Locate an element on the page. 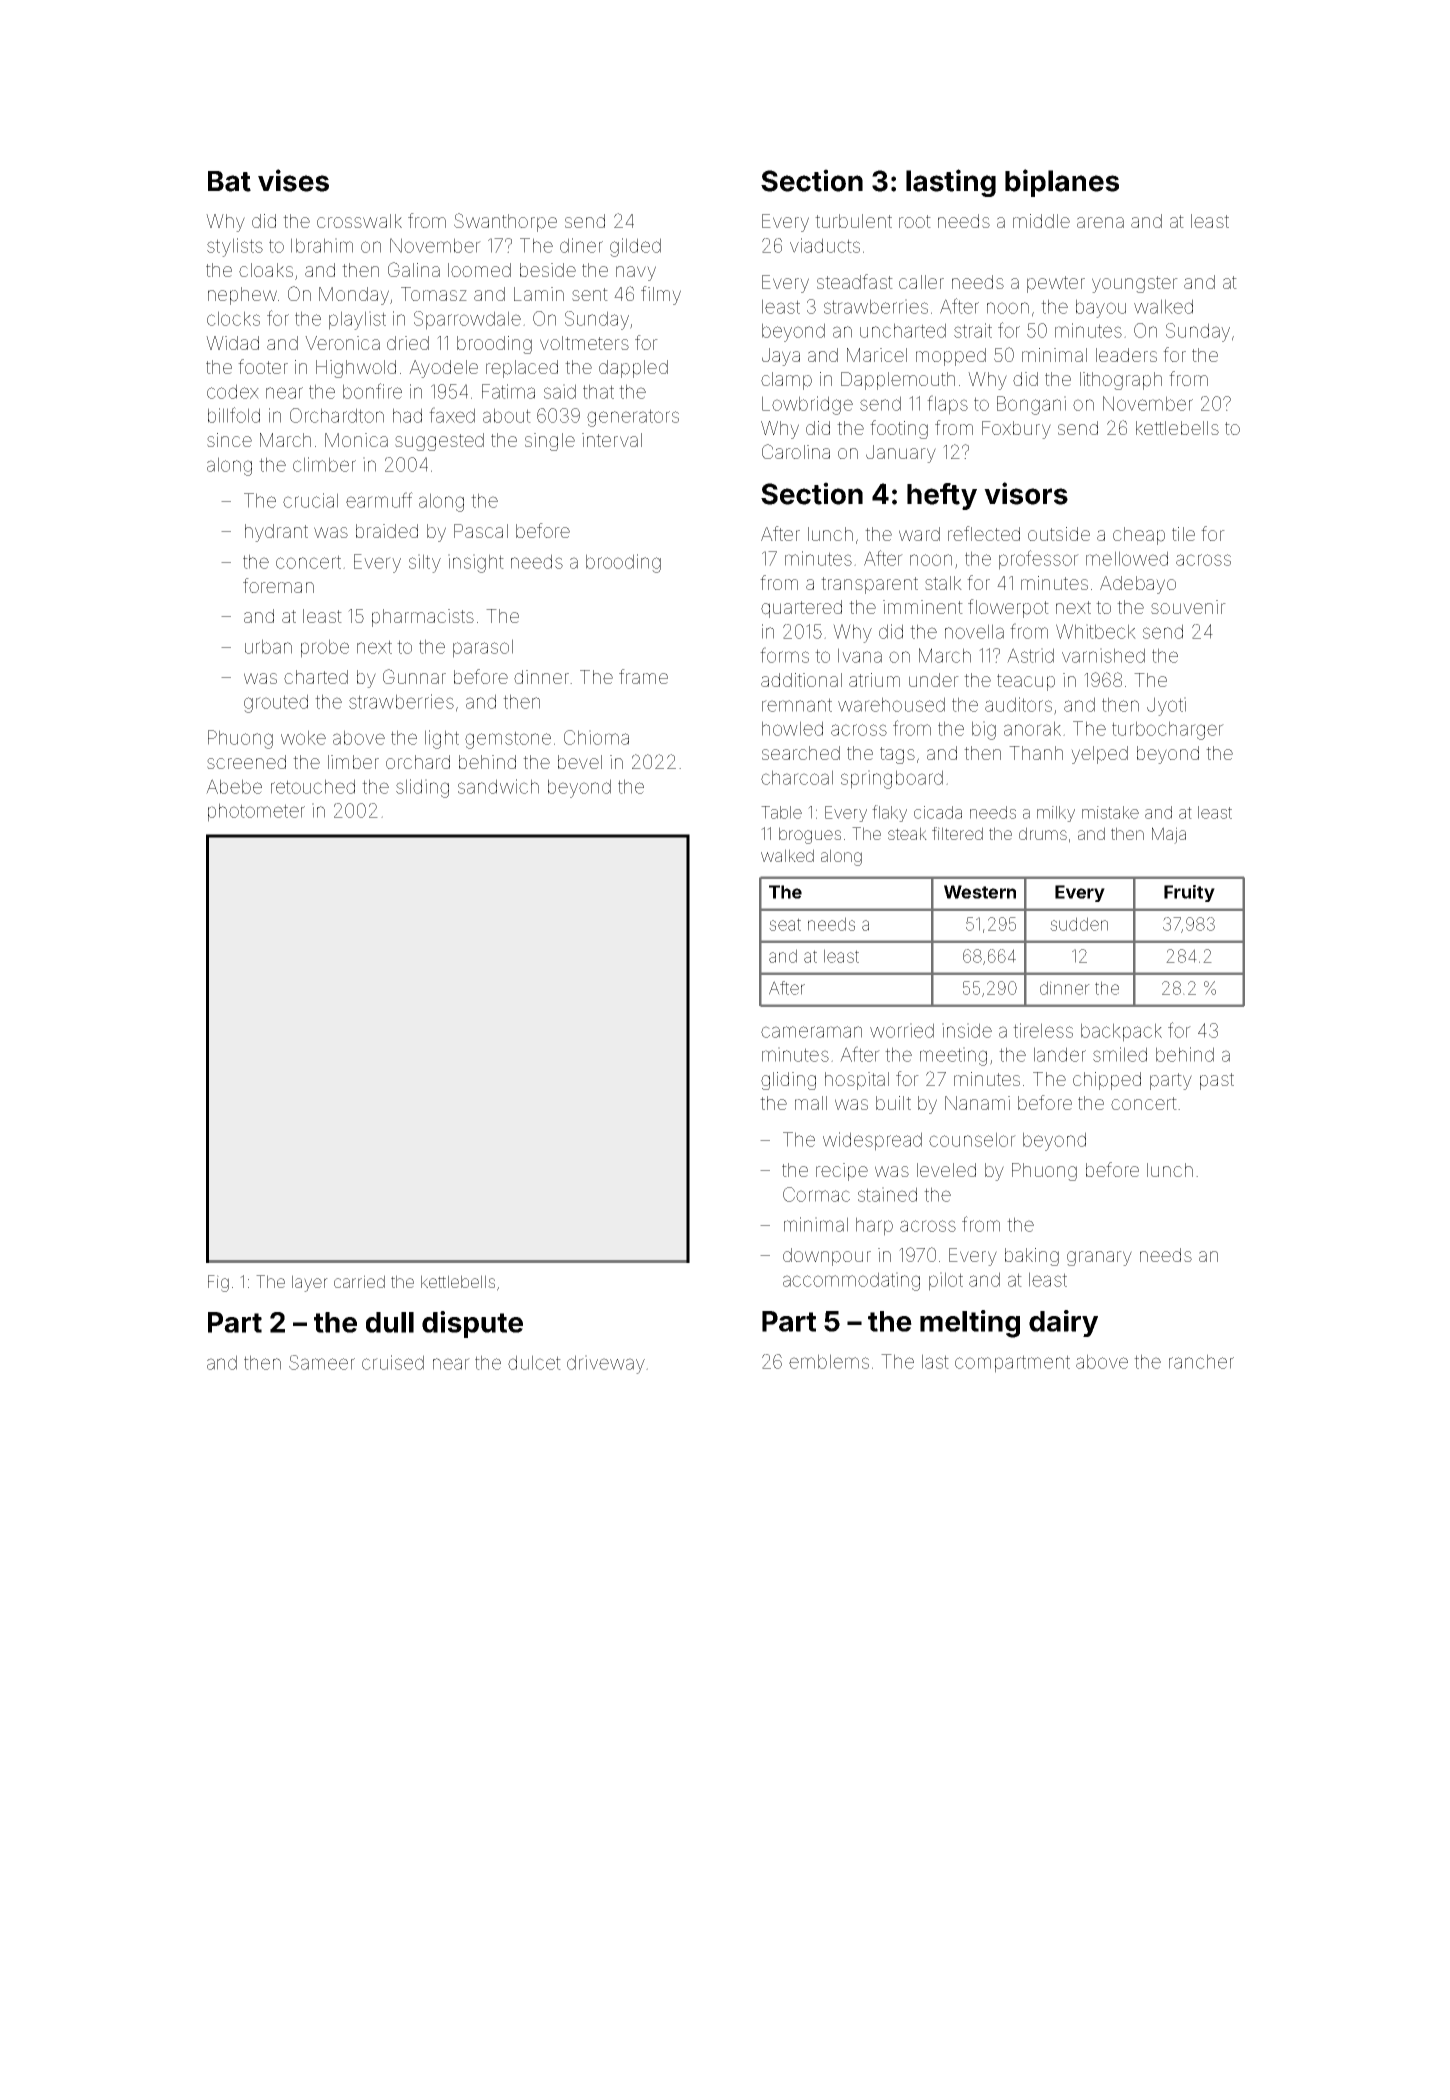 The height and width of the document is (2100, 1450). Thanh is located at coordinates (1036, 753).
